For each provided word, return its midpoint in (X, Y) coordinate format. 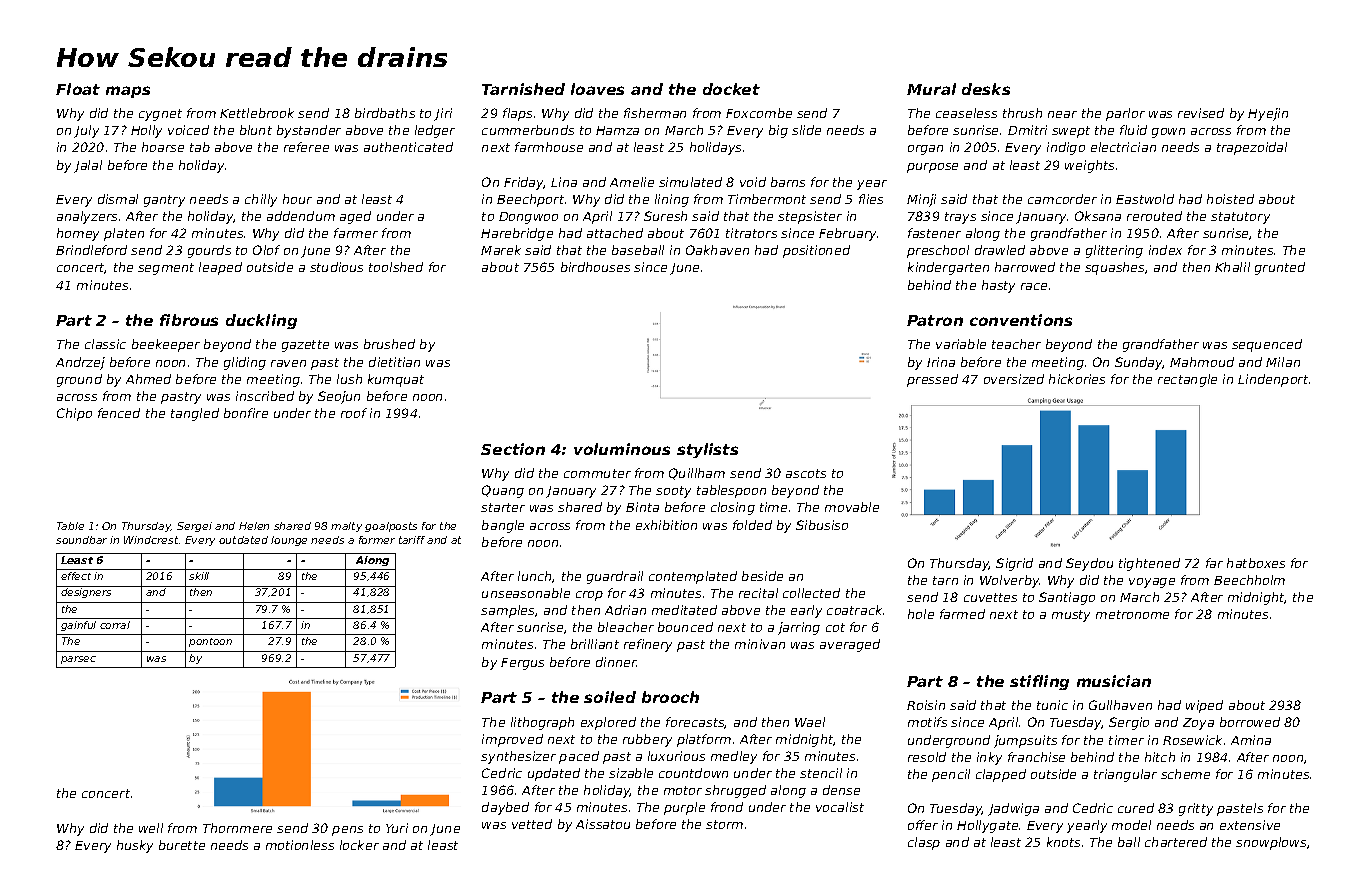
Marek (501, 250)
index (1165, 250)
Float (78, 89)
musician (1114, 681)
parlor (1125, 114)
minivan (760, 644)
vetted (532, 824)
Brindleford (91, 250)
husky (135, 846)
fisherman (655, 113)
